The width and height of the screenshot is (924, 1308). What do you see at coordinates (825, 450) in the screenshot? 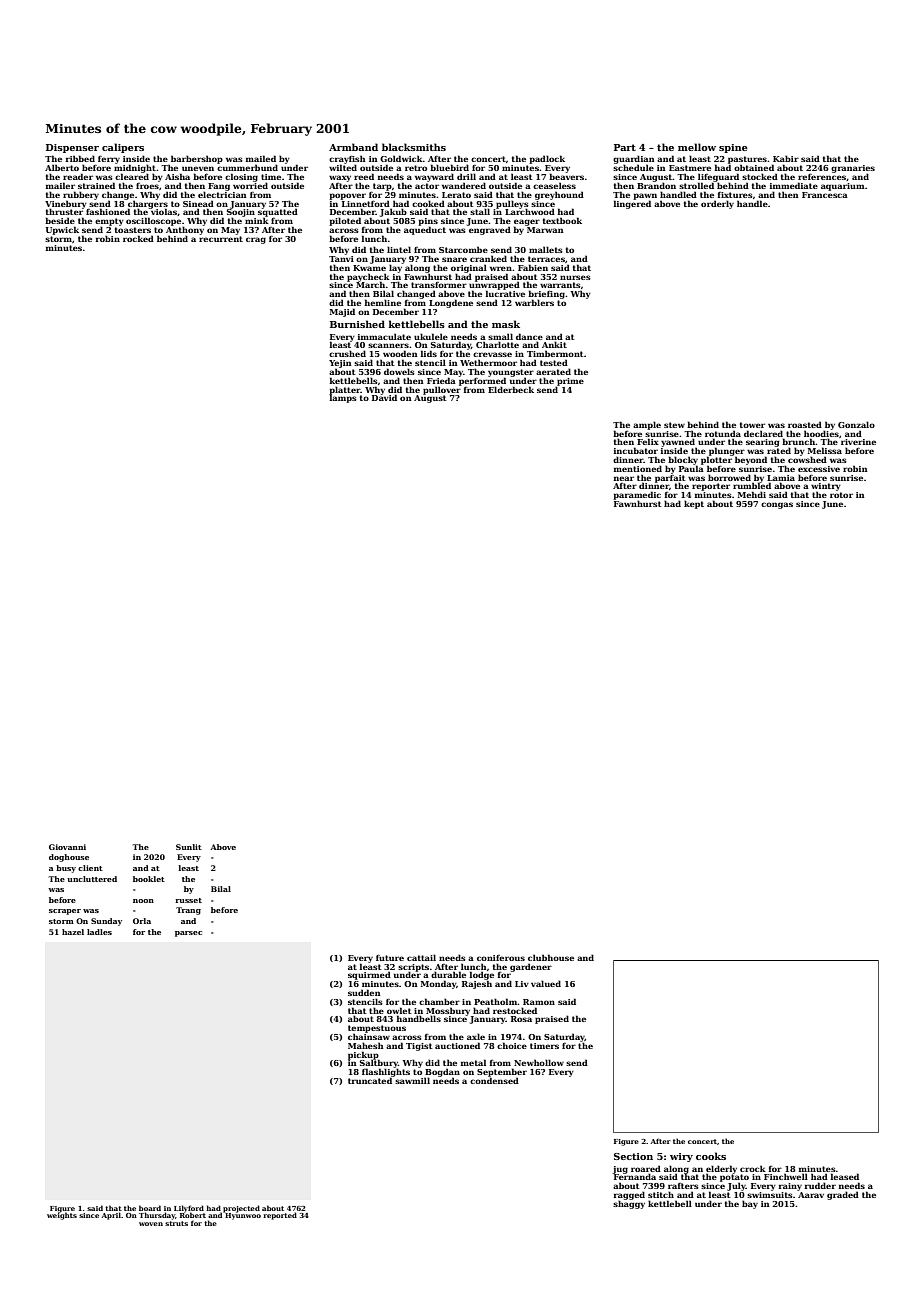
I see `Melissa` at bounding box center [825, 450].
